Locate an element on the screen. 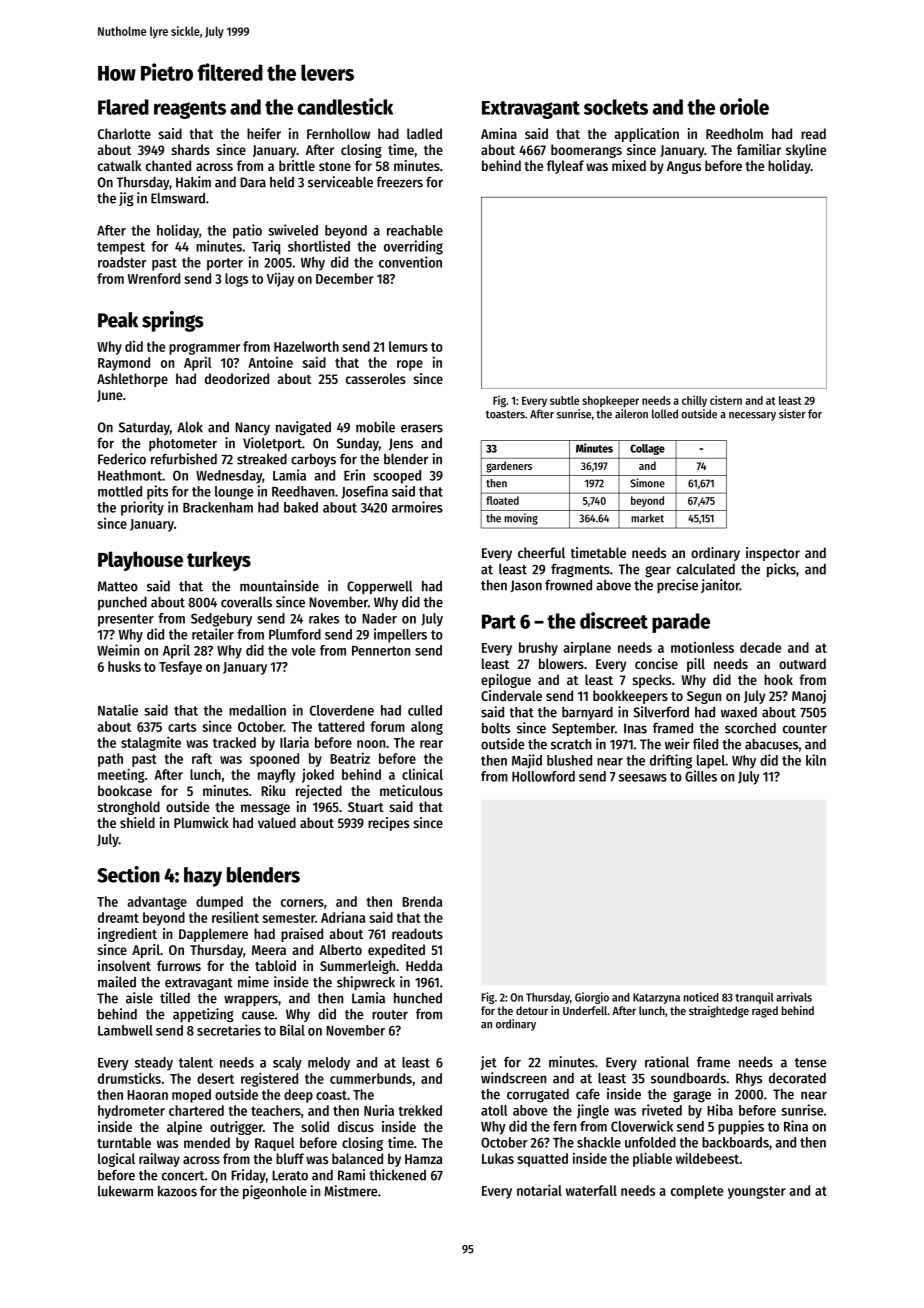  Playhouse is located at coordinates (140, 561).
